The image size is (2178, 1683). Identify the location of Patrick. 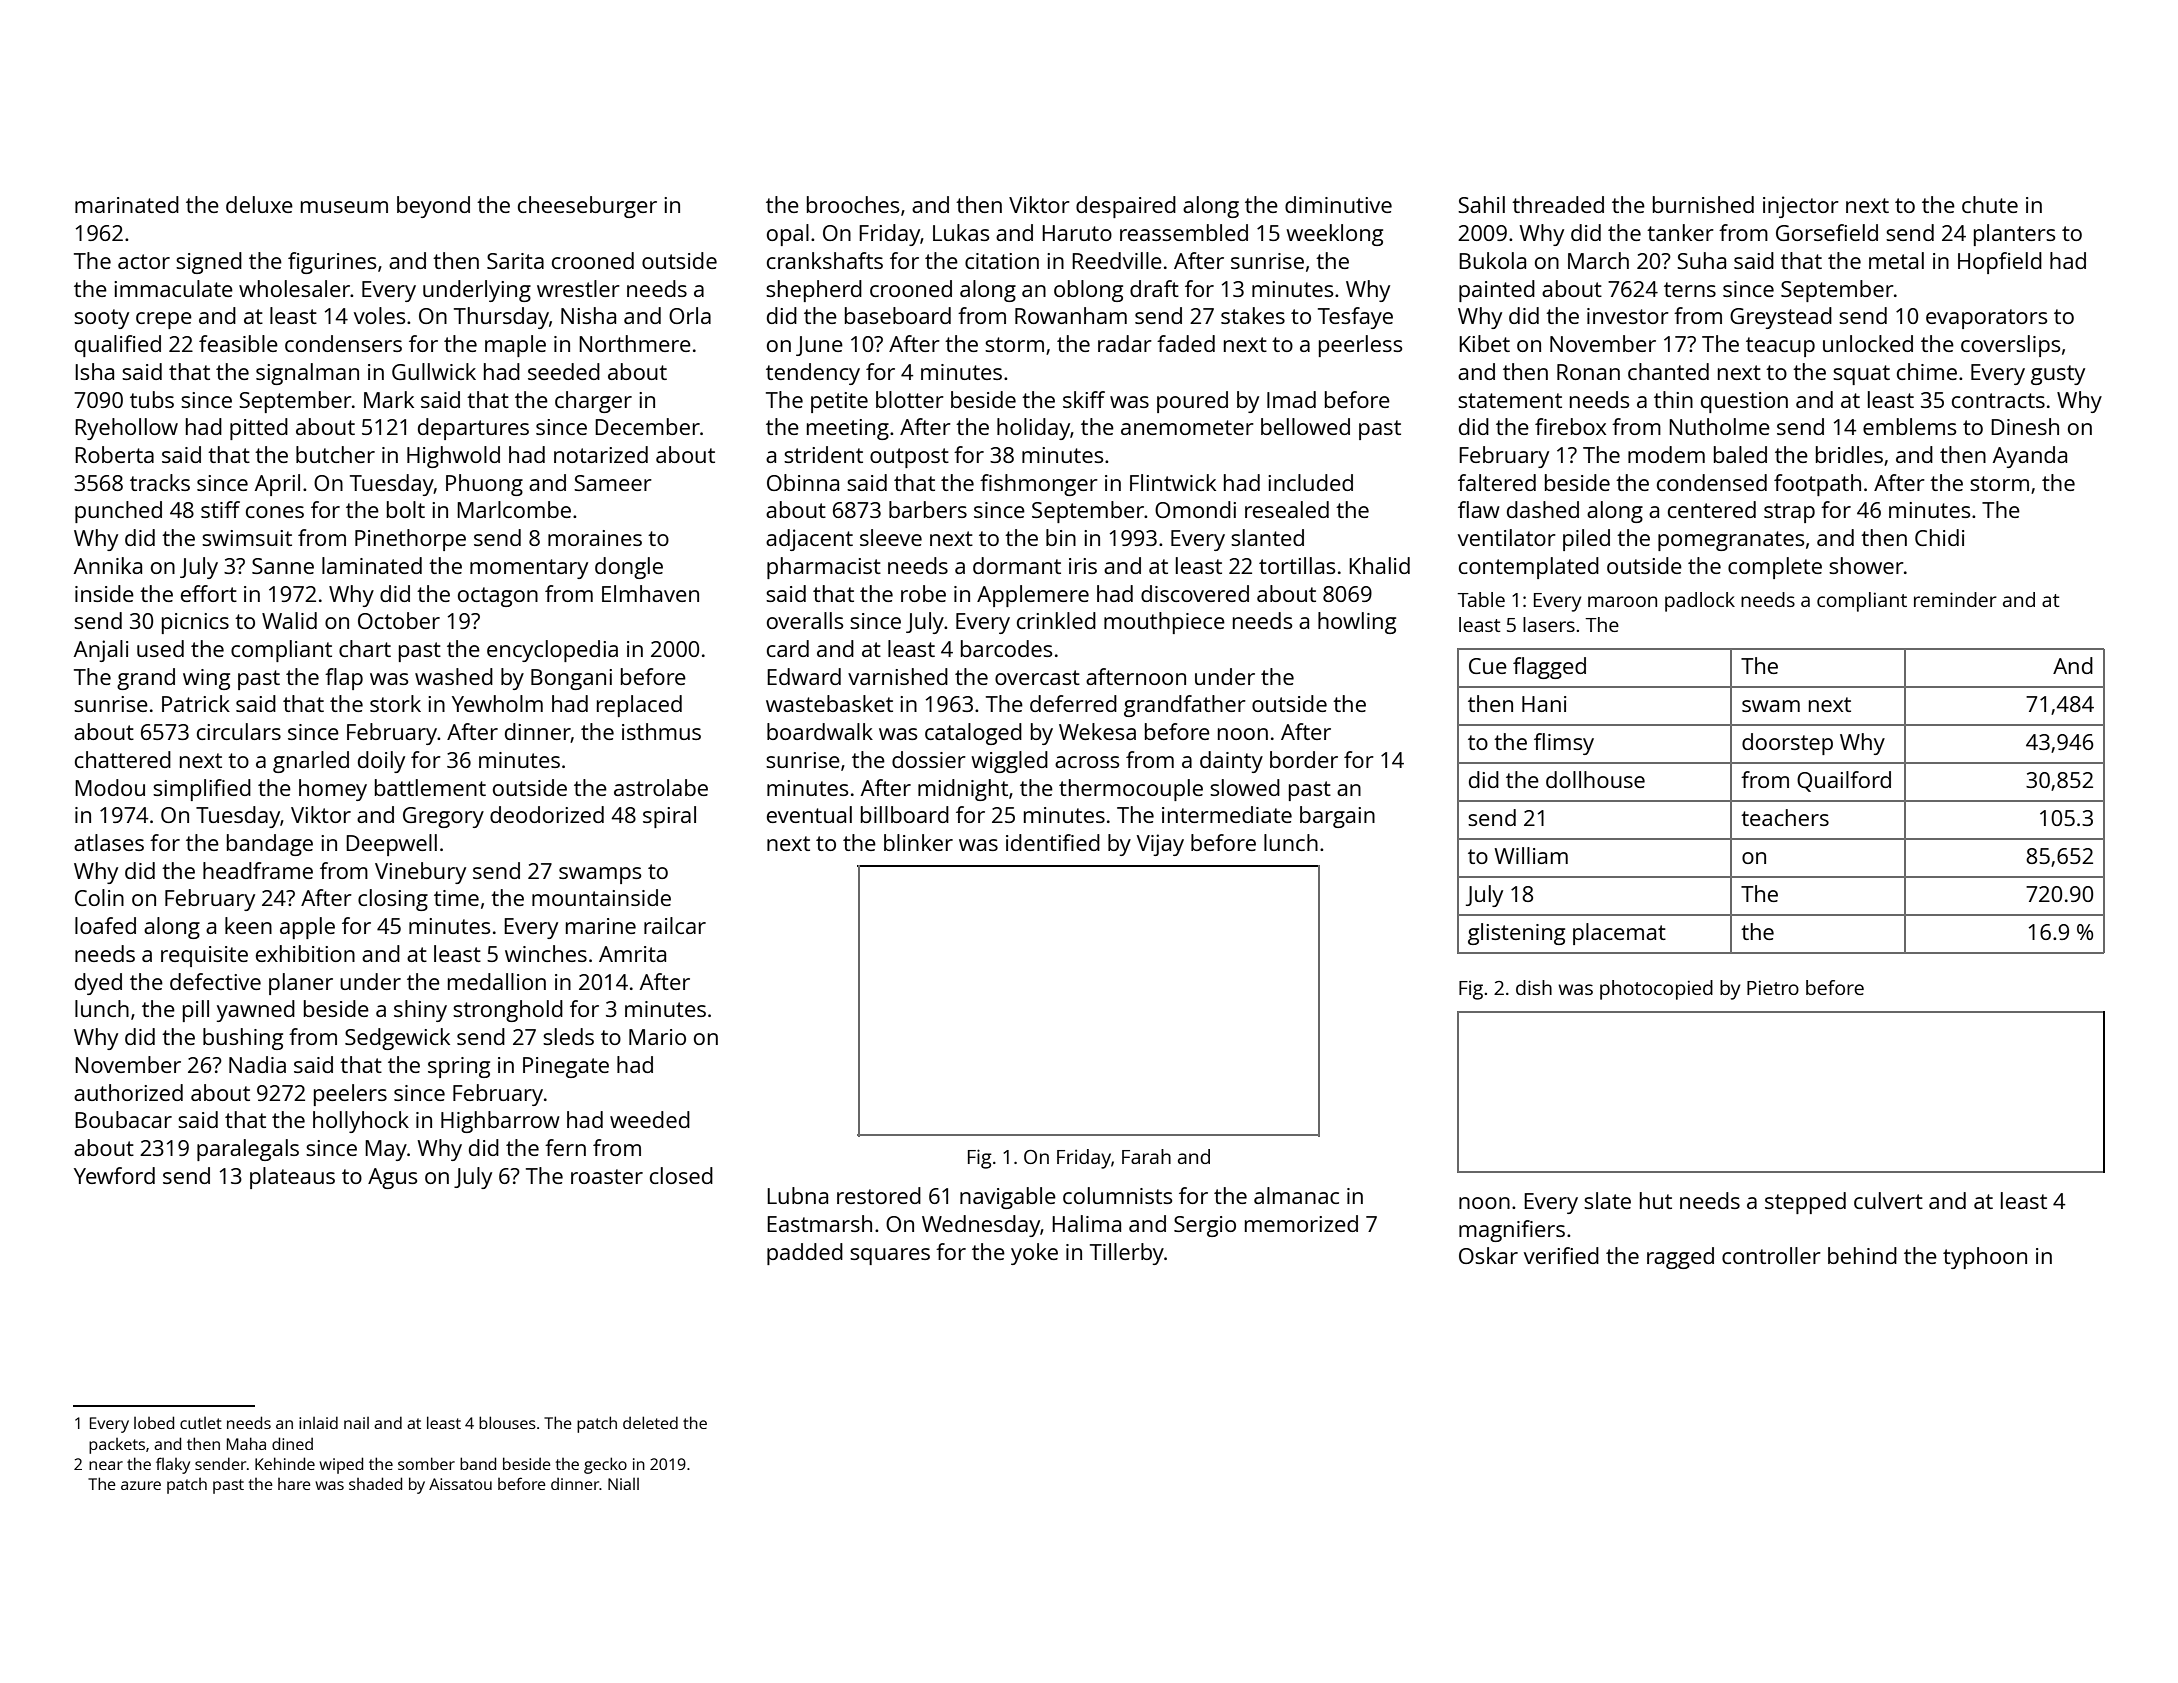
(196, 703).
